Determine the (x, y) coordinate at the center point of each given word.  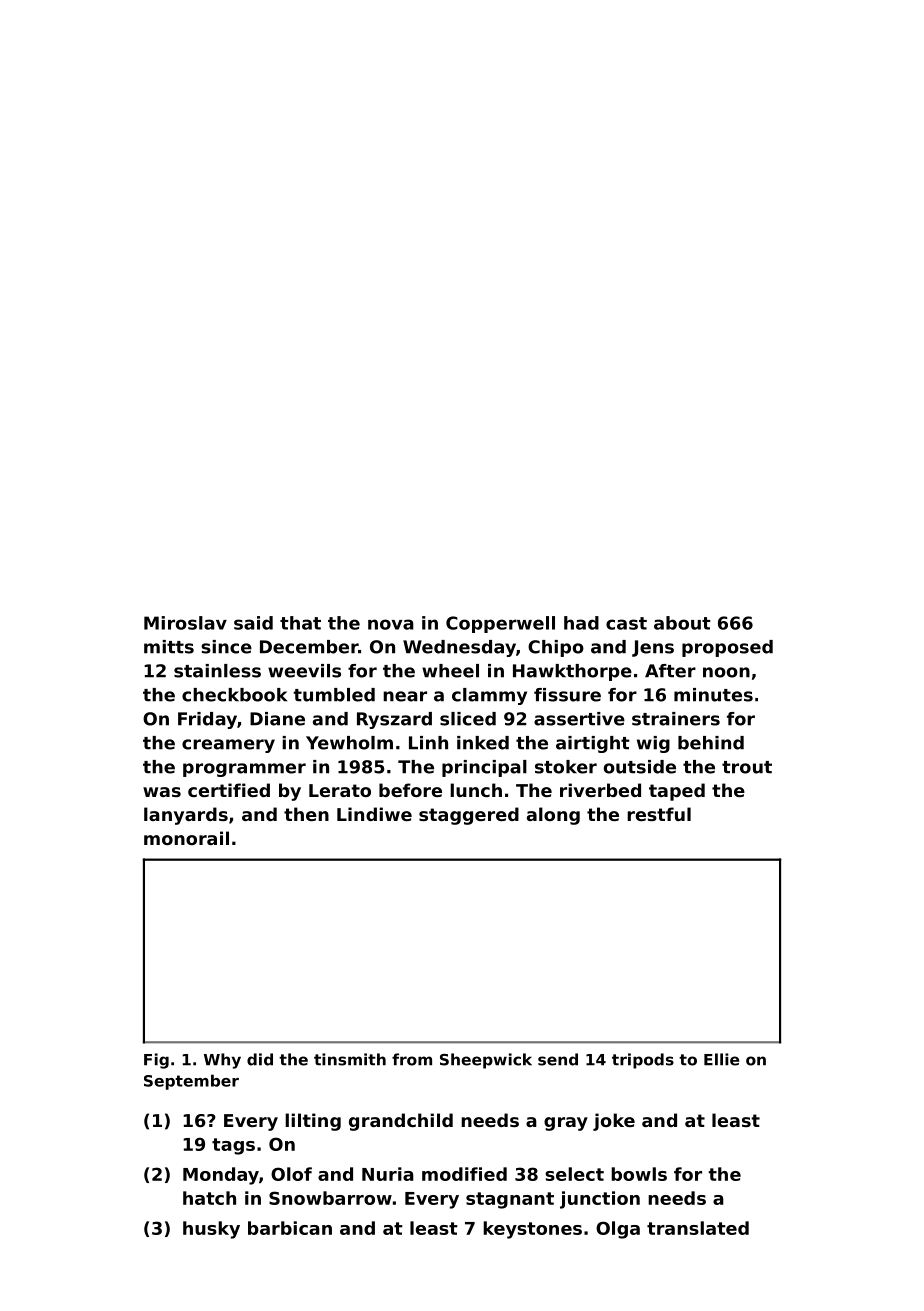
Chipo (556, 648)
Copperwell (500, 624)
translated (698, 1228)
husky (211, 1230)
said (253, 623)
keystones (532, 1230)
